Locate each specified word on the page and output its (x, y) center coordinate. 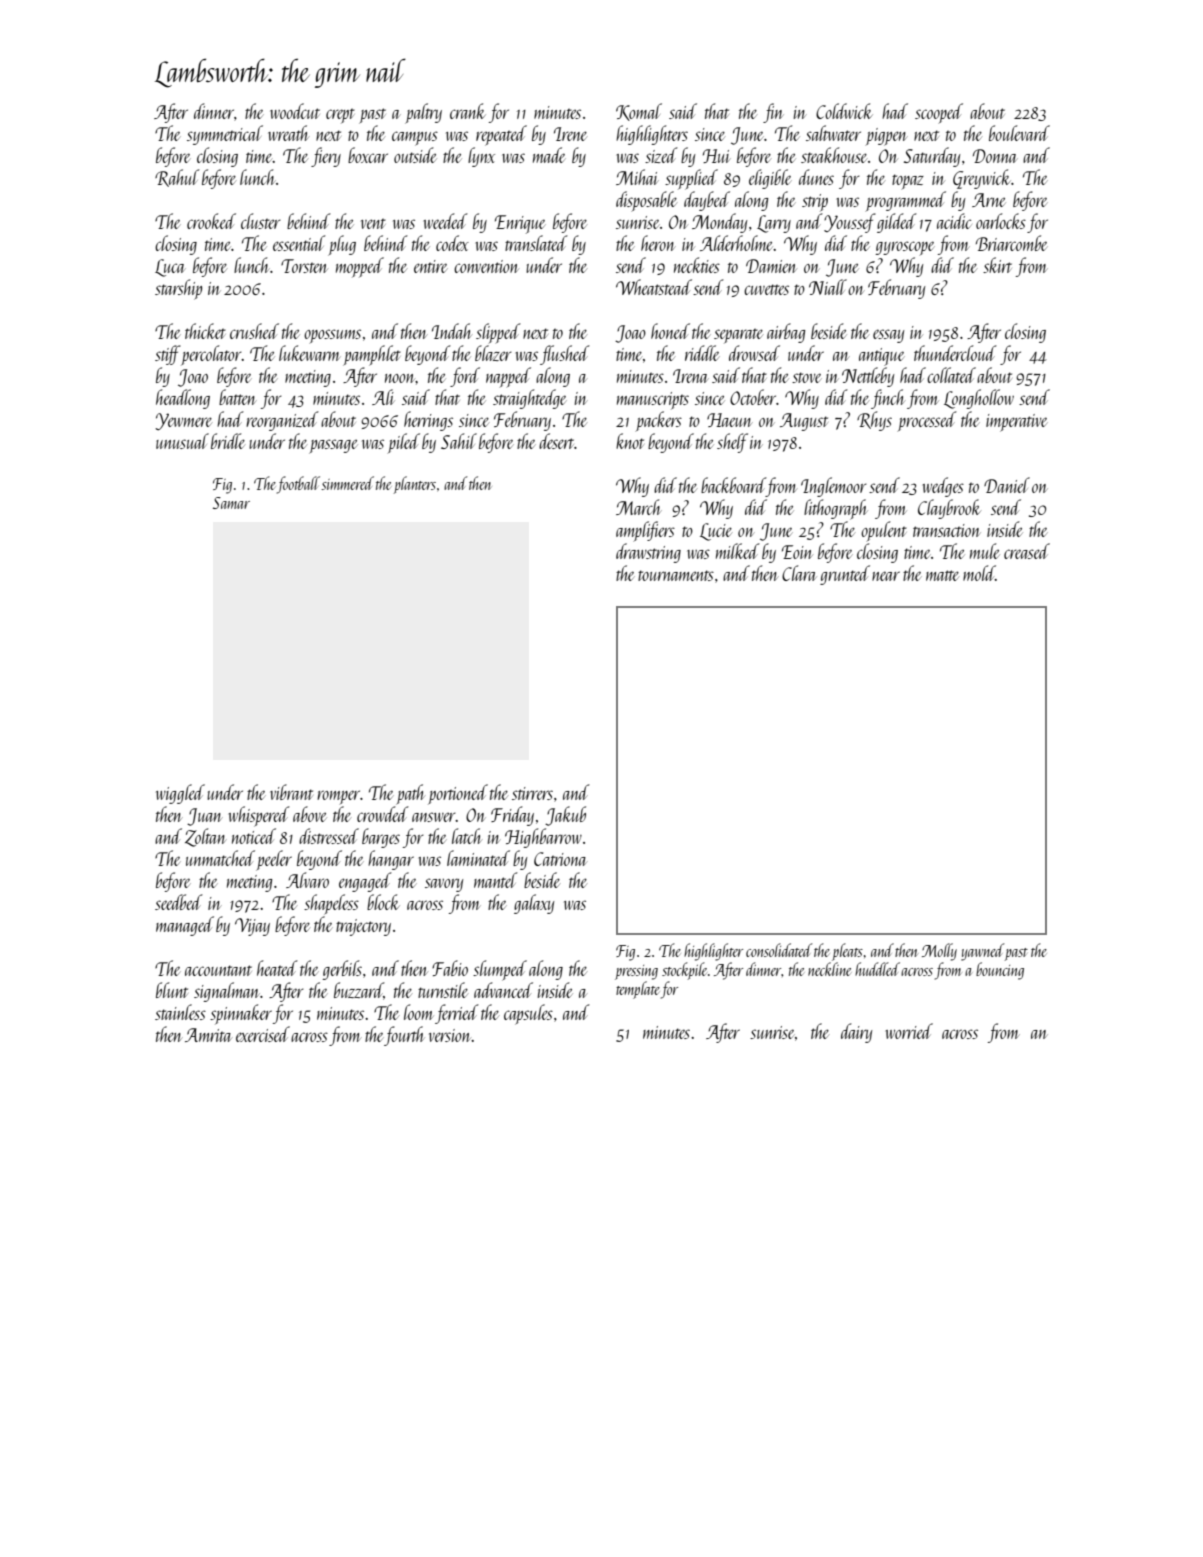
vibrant (291, 792)
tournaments (676, 575)
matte (942, 575)
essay (888, 336)
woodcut (295, 111)
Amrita (208, 1035)
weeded (446, 221)
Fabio (450, 968)
